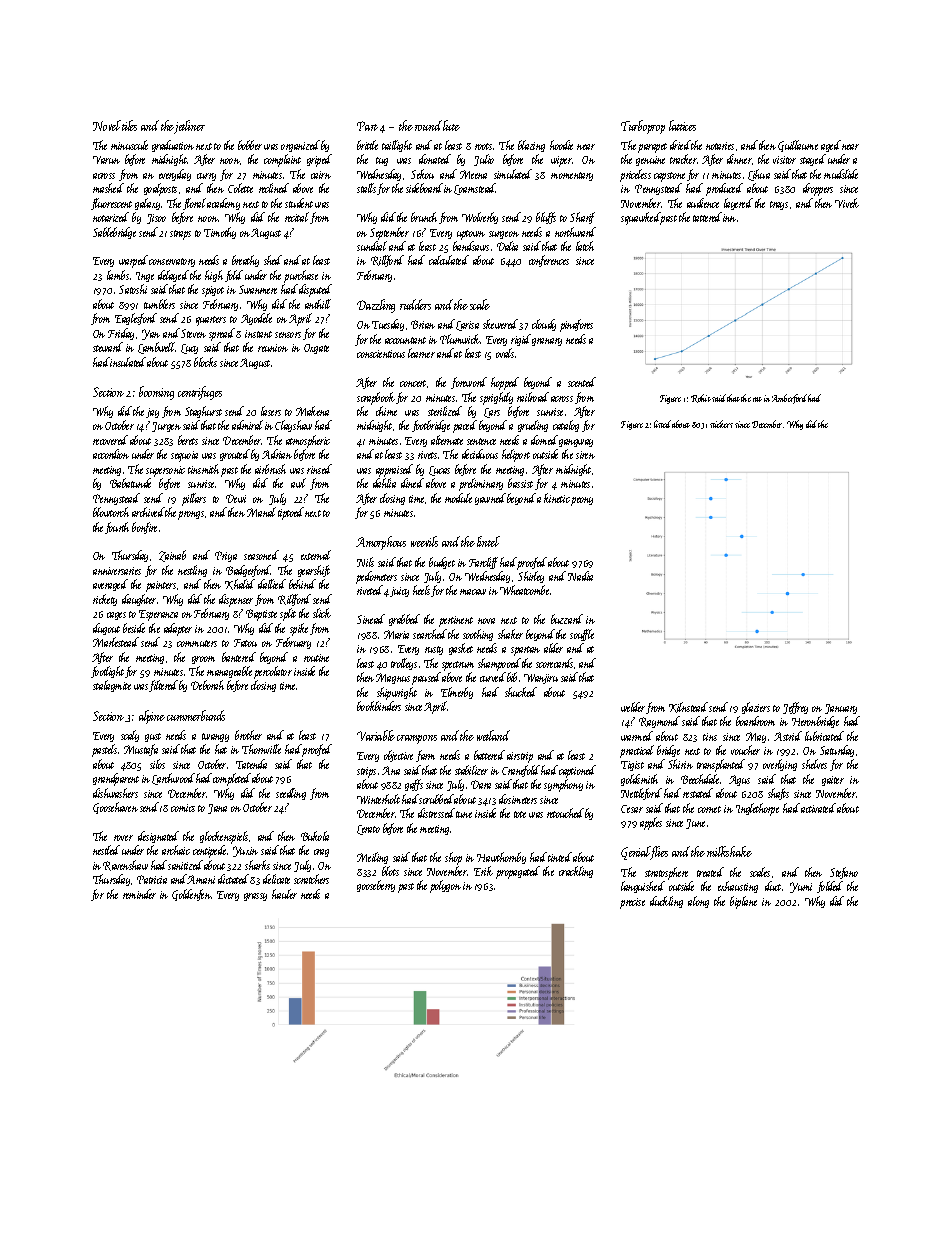 The height and width of the screenshot is (1233, 952). I want to click on rusty, so click(434, 650).
